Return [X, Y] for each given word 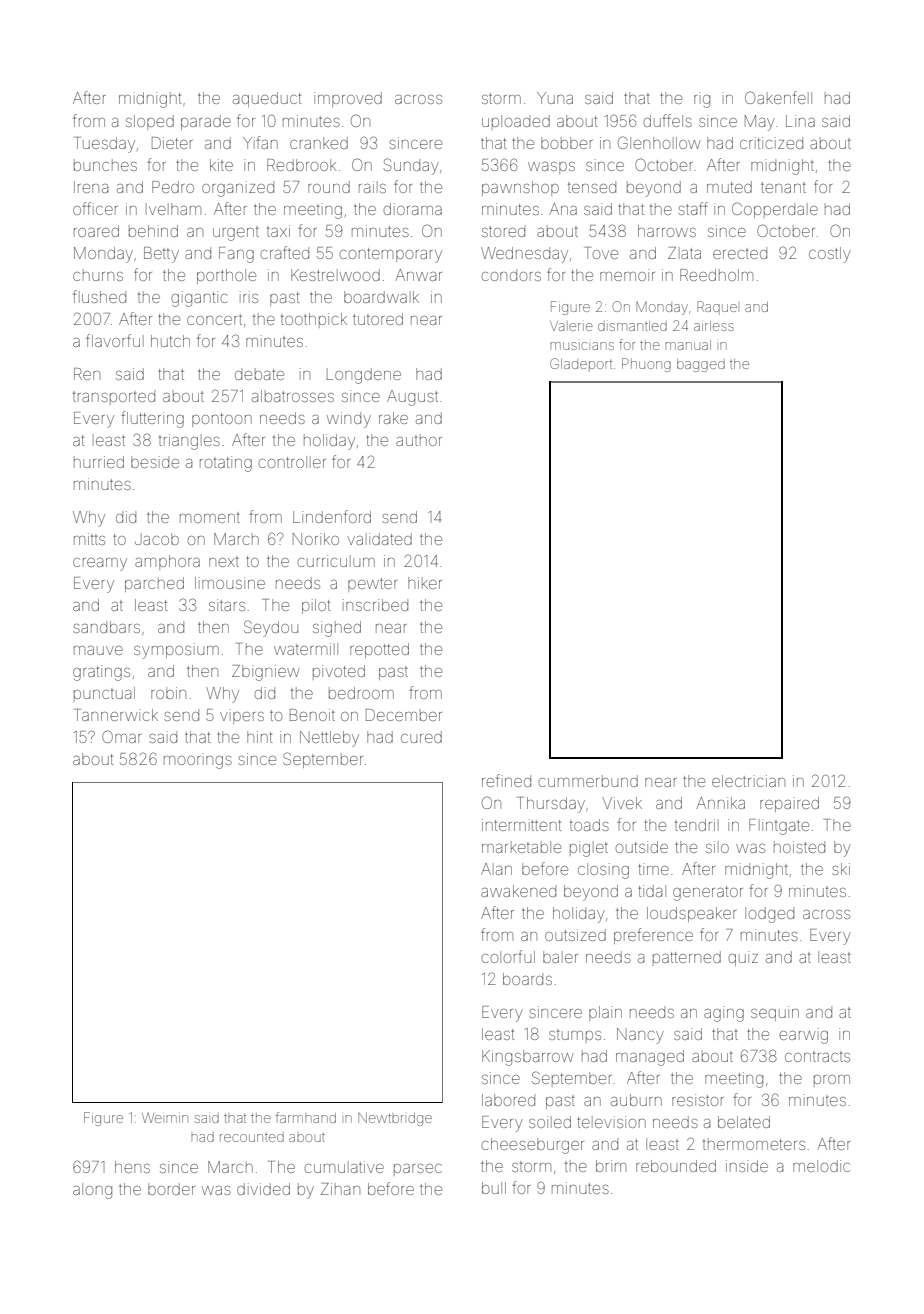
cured [421, 737]
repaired [789, 804]
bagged [701, 365]
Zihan [340, 1189]
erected [740, 253]
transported [114, 397]
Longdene [364, 376]
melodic [821, 1166]
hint [259, 737]
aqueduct [267, 99]
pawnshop [520, 188]
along [92, 1191]
